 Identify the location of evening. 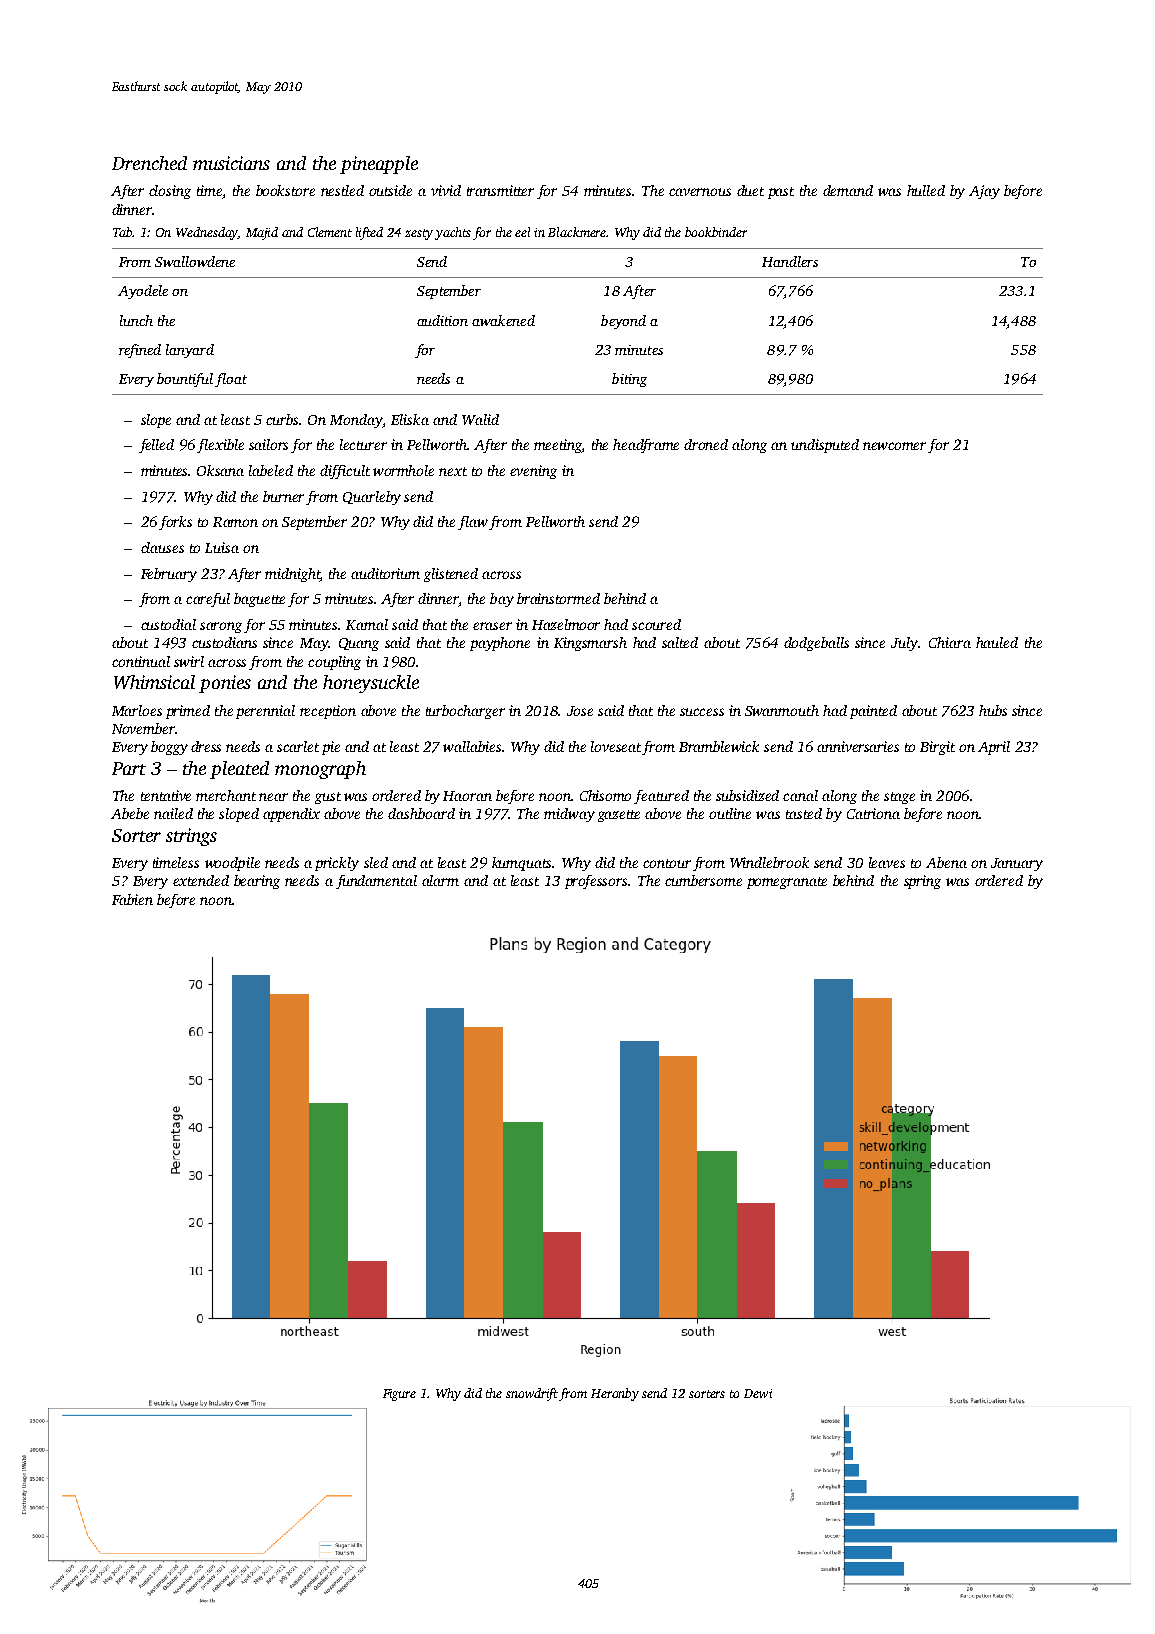
(533, 472).
